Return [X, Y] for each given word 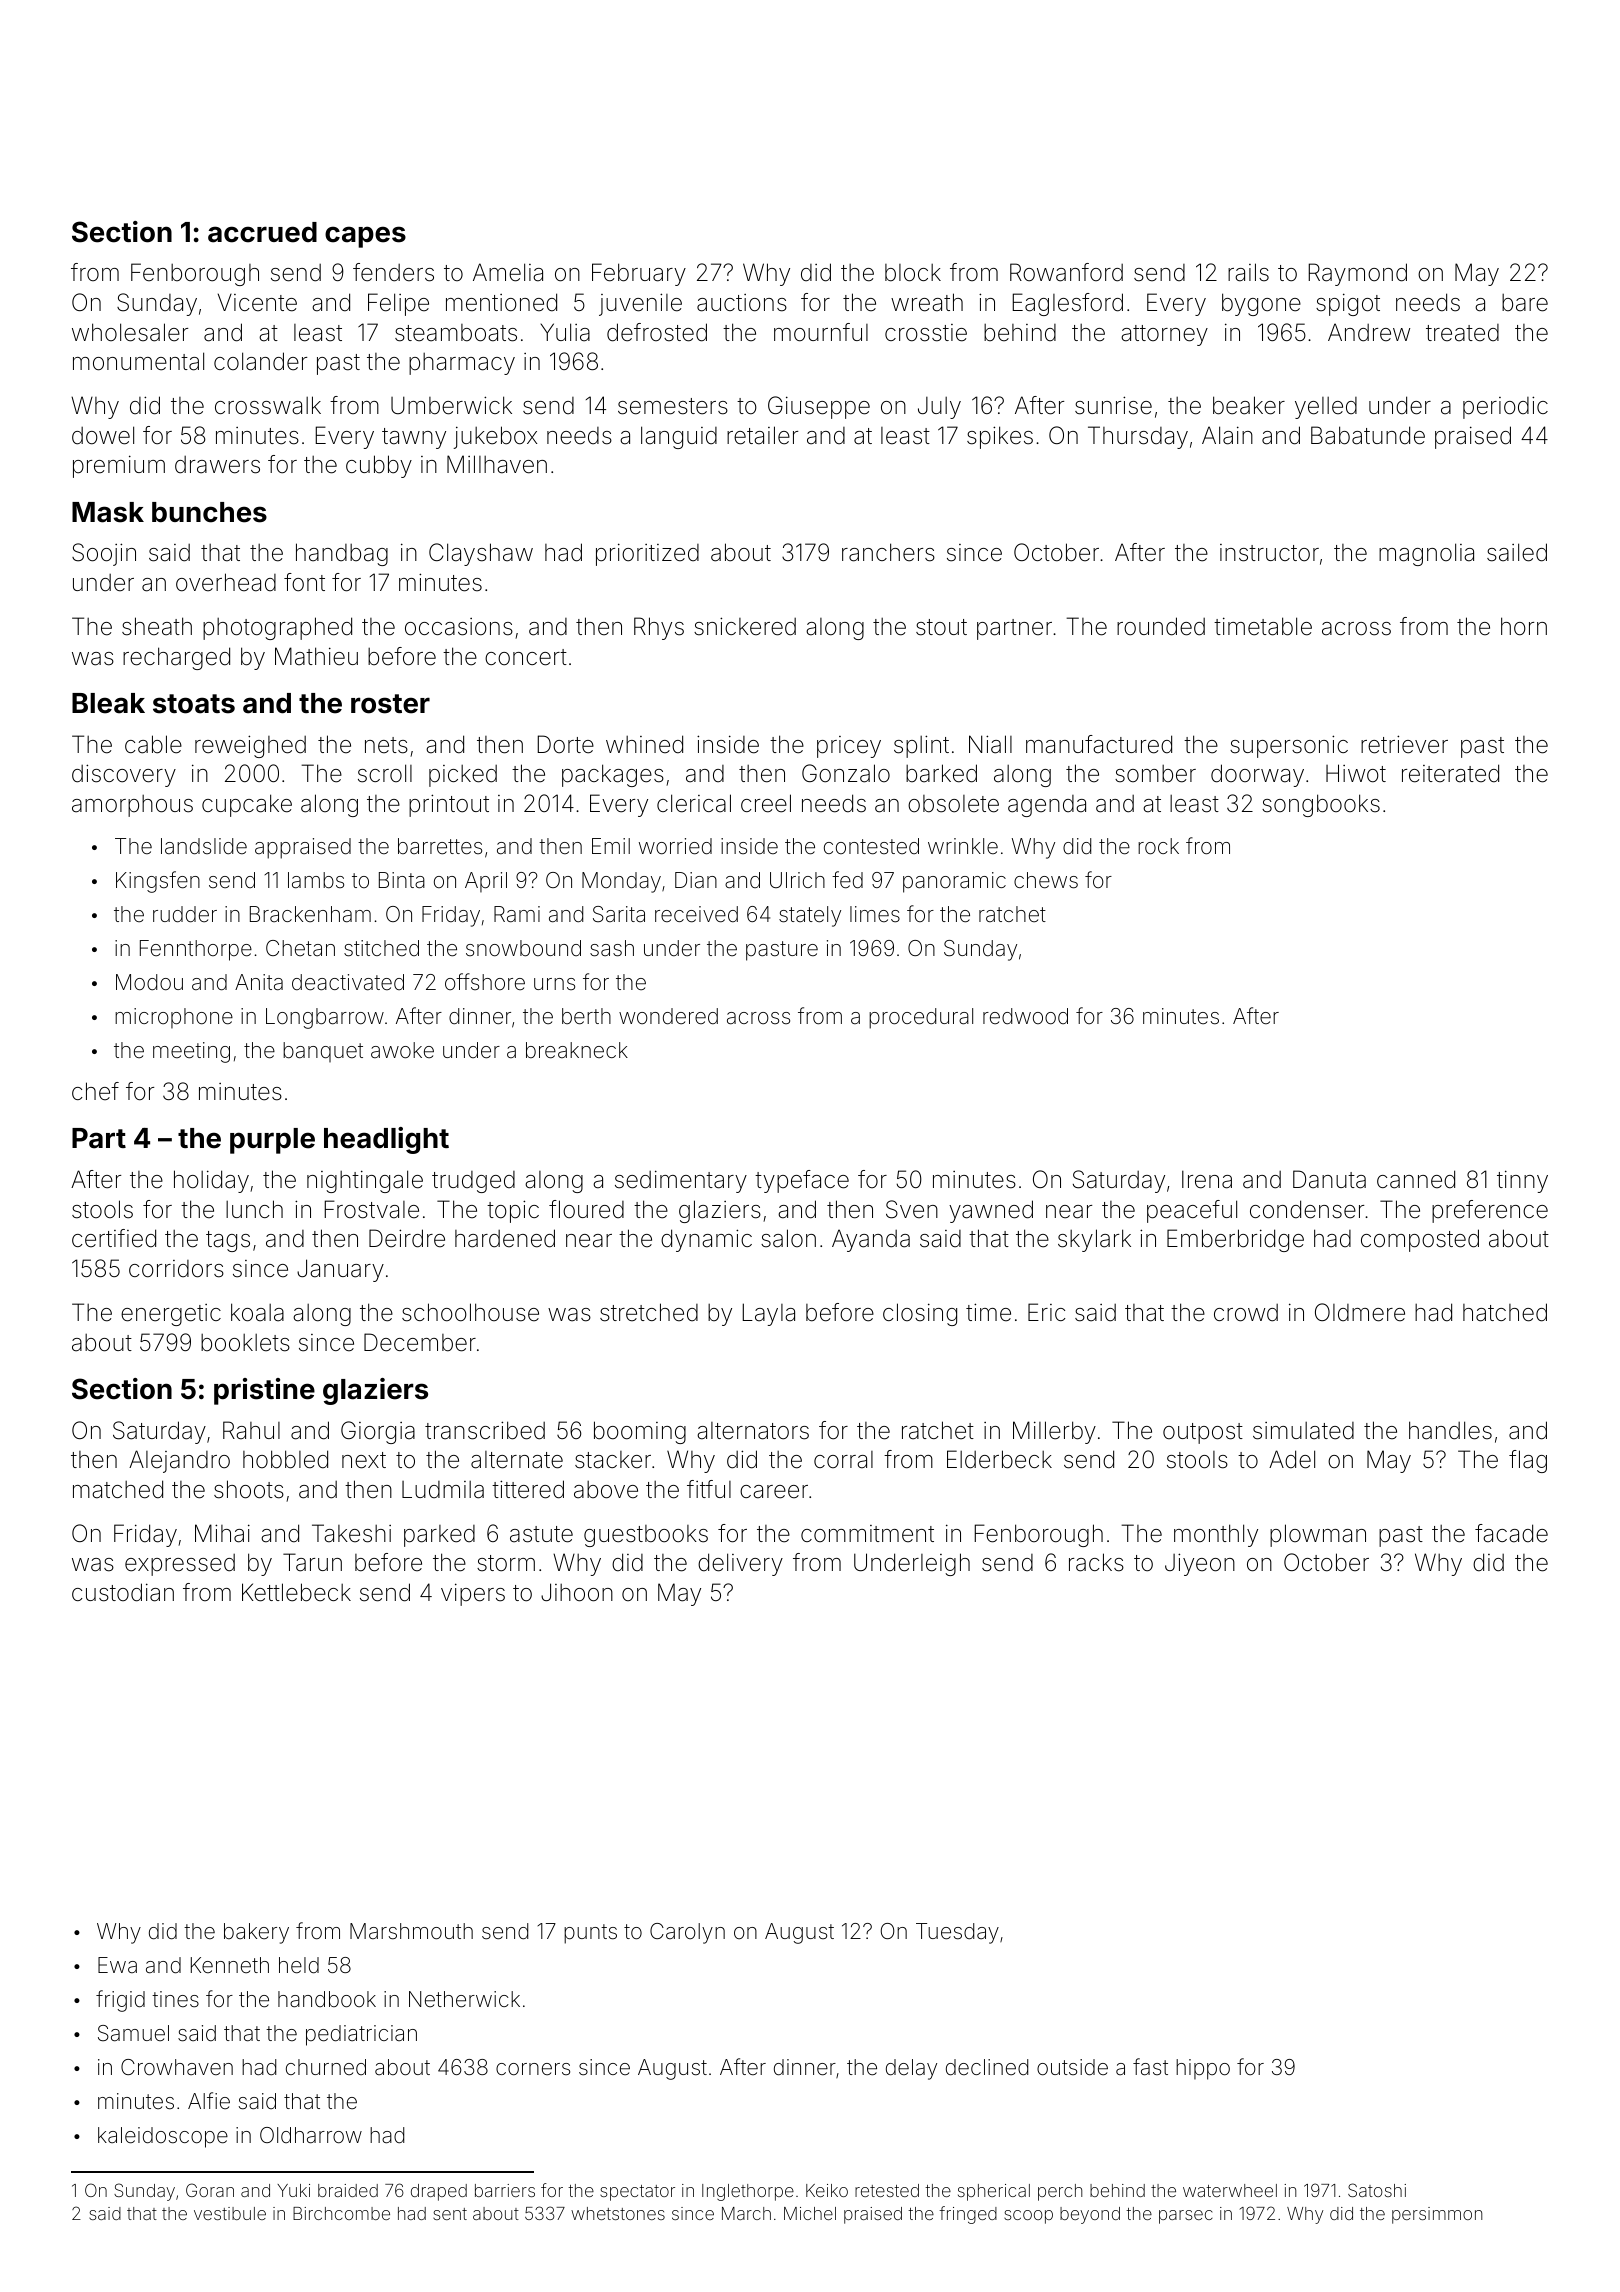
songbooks [1321, 805]
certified [114, 1238]
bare [1525, 303]
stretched [649, 1312]
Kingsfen [158, 882]
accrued [262, 232]
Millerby [1054, 1432]
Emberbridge [1235, 1240]
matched [118, 1489]
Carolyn [687, 1933]
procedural [921, 1018]
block [913, 273]
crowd [1246, 1313]
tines [175, 1999]
